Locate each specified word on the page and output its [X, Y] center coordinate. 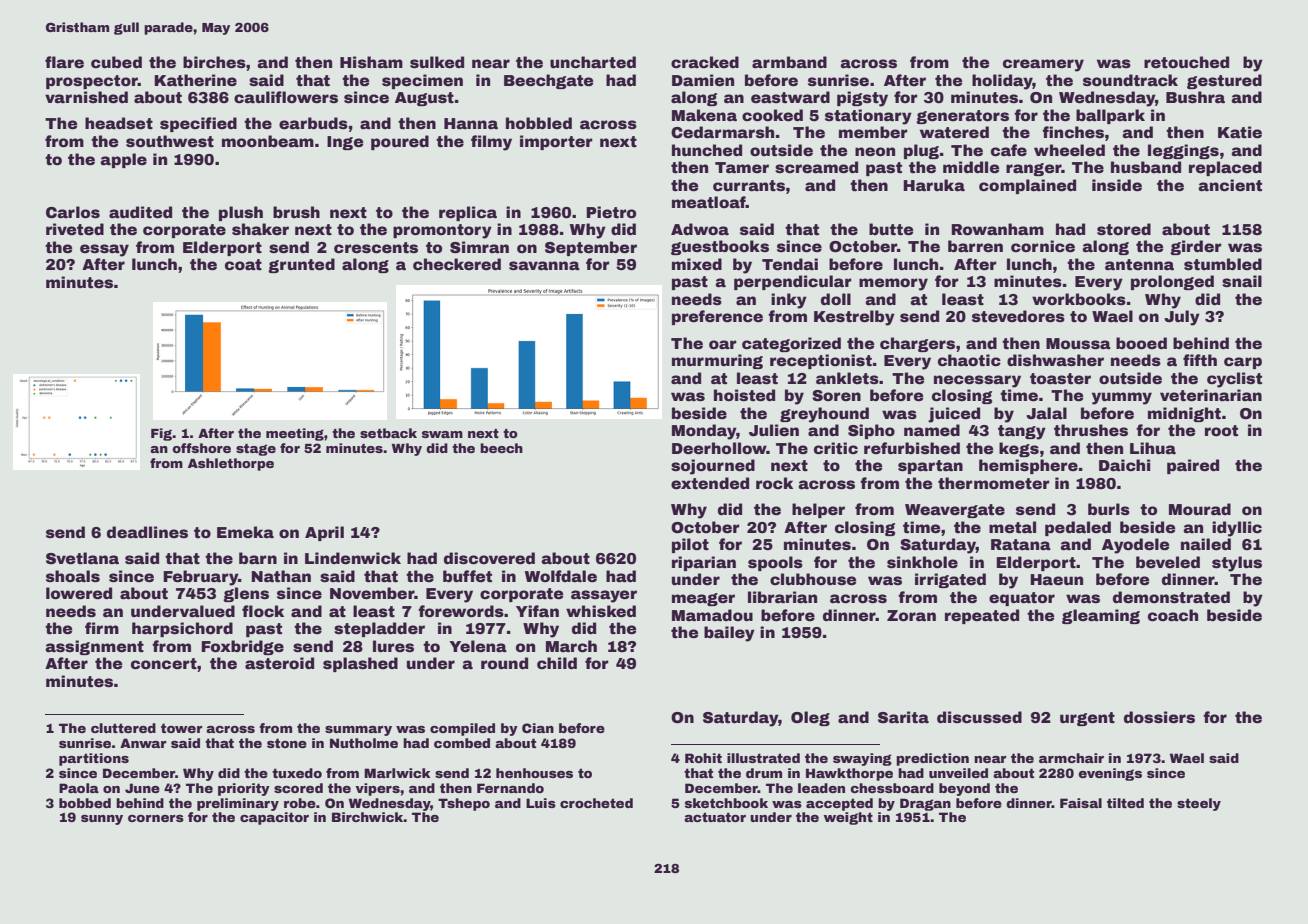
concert [164, 664]
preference [717, 317]
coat [243, 265]
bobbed [85, 803]
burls [1109, 509]
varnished [86, 97]
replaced [1225, 168]
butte [891, 229]
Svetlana [82, 558]
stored [1124, 229]
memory [893, 284]
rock [774, 483]
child [557, 663]
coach [1173, 615]
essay [104, 250]
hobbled [539, 123]
